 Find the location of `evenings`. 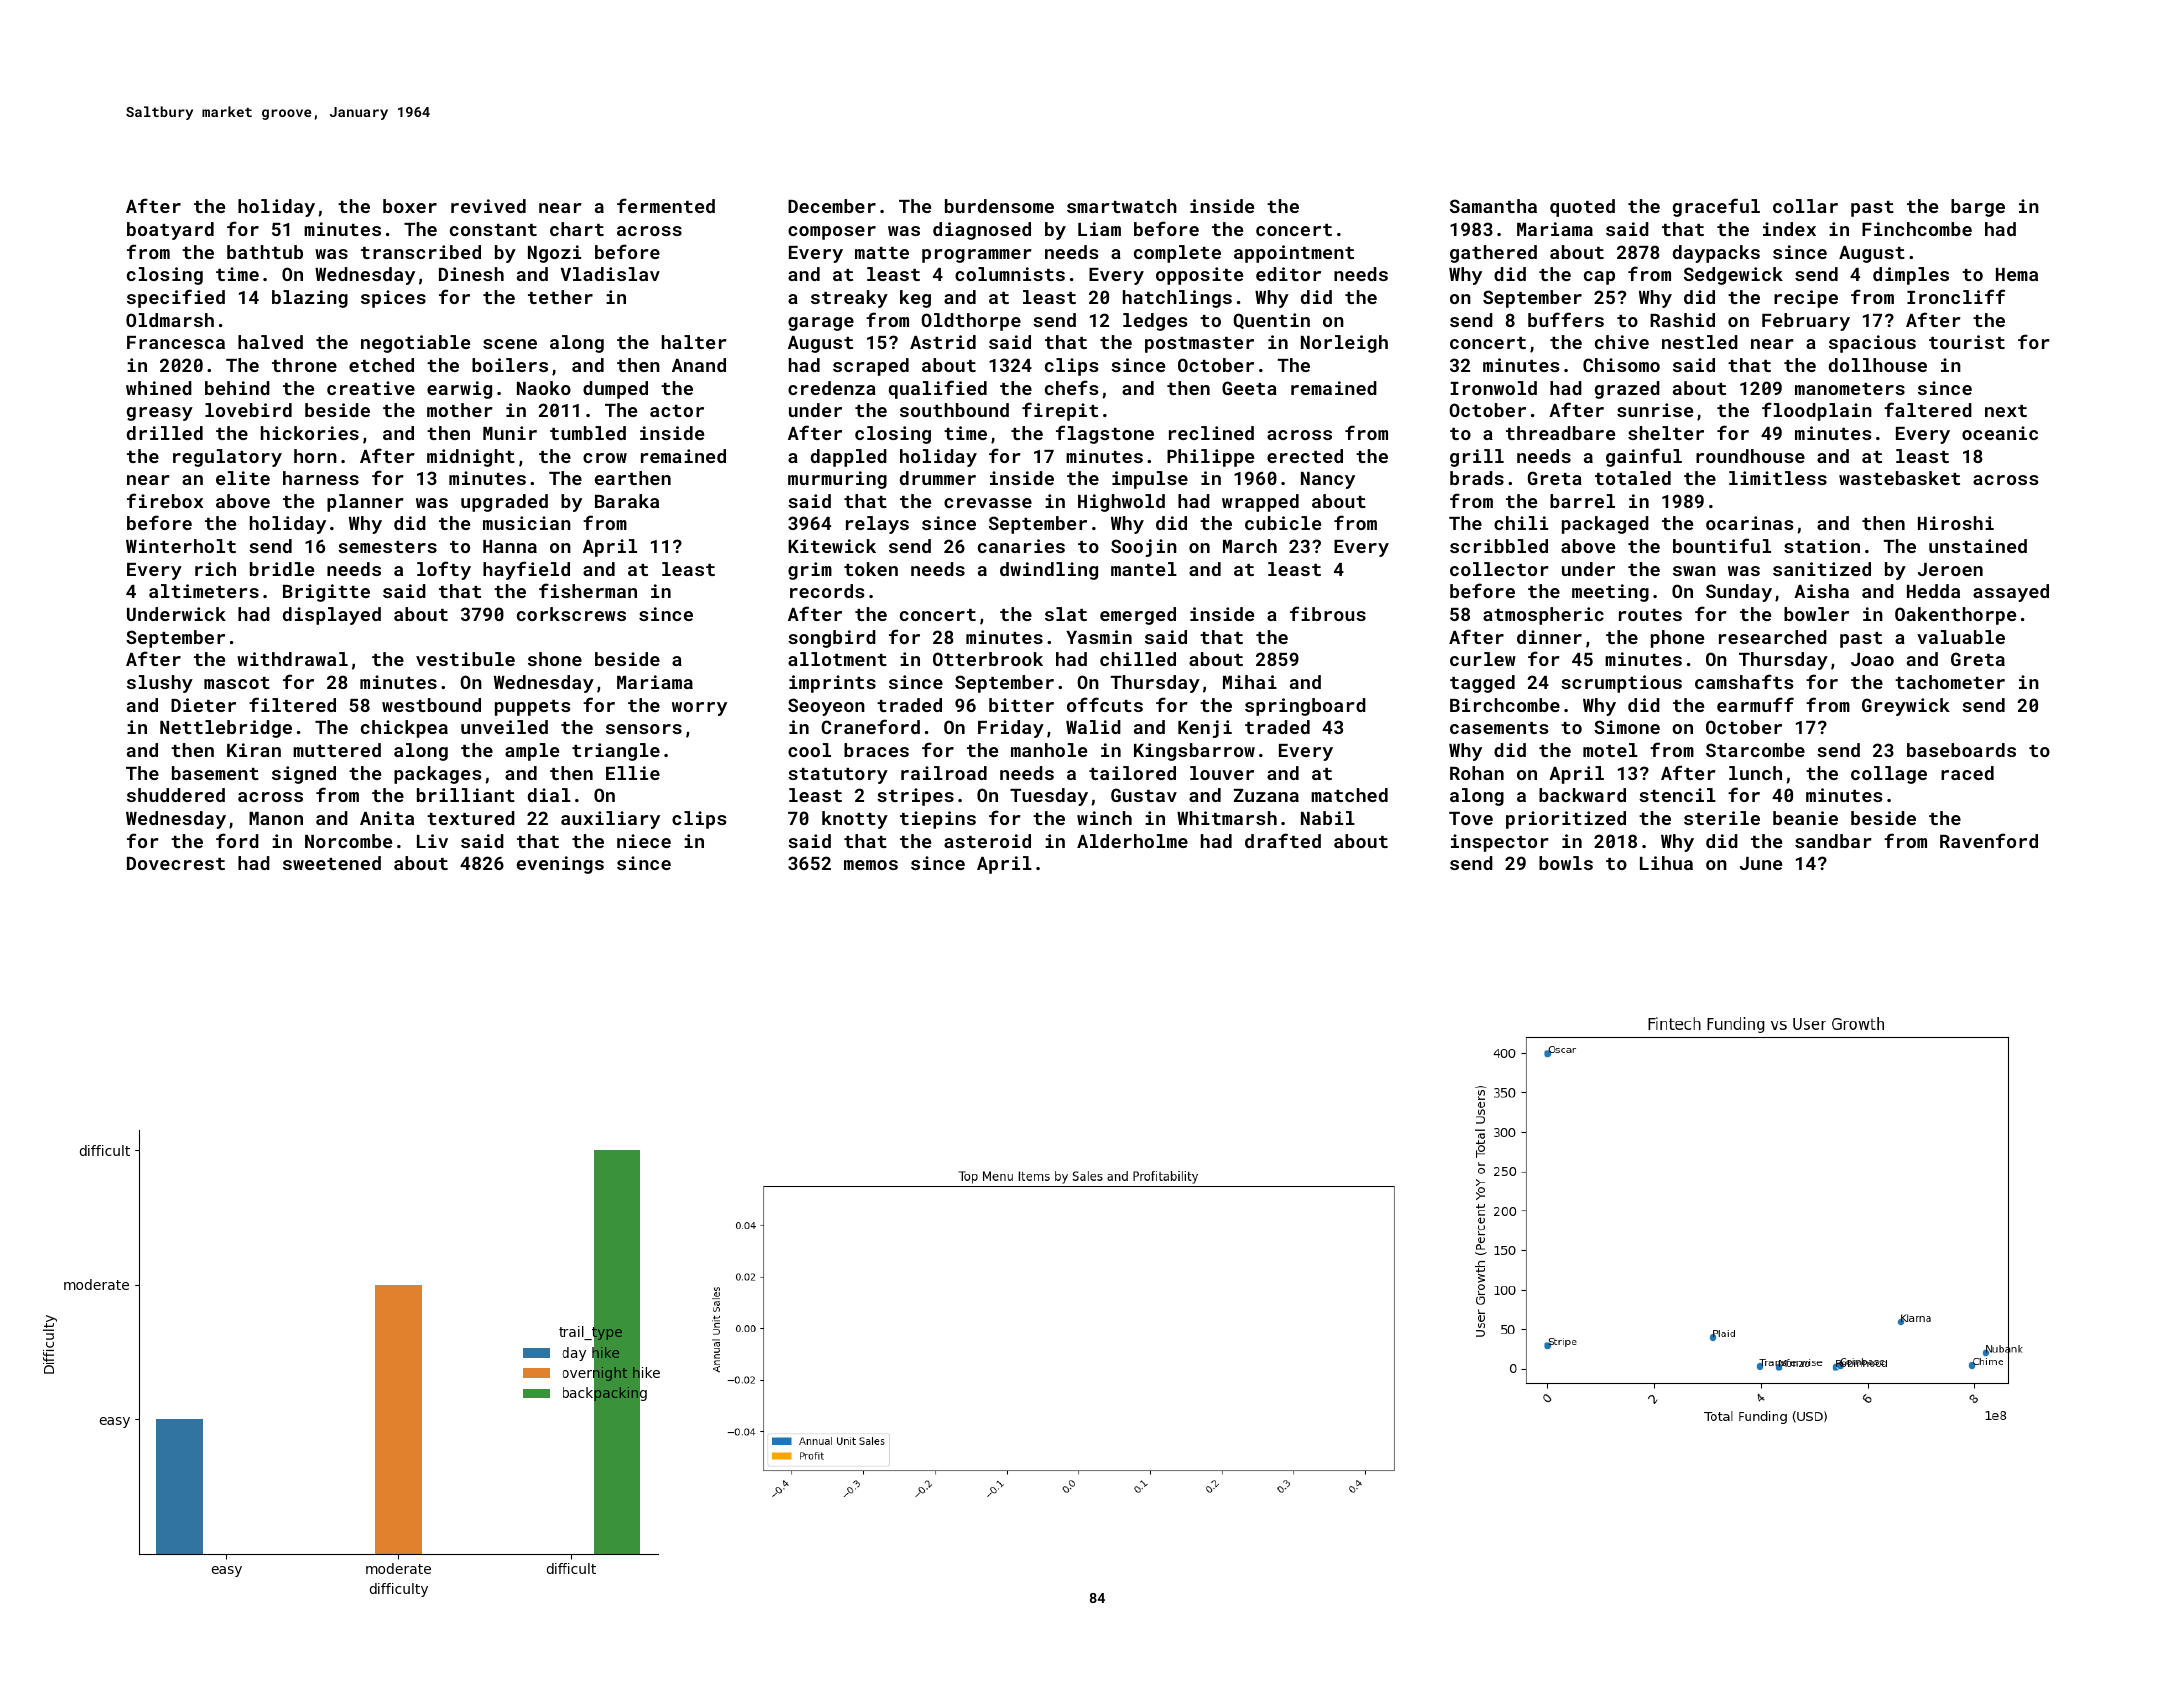

evenings is located at coordinates (560, 865).
